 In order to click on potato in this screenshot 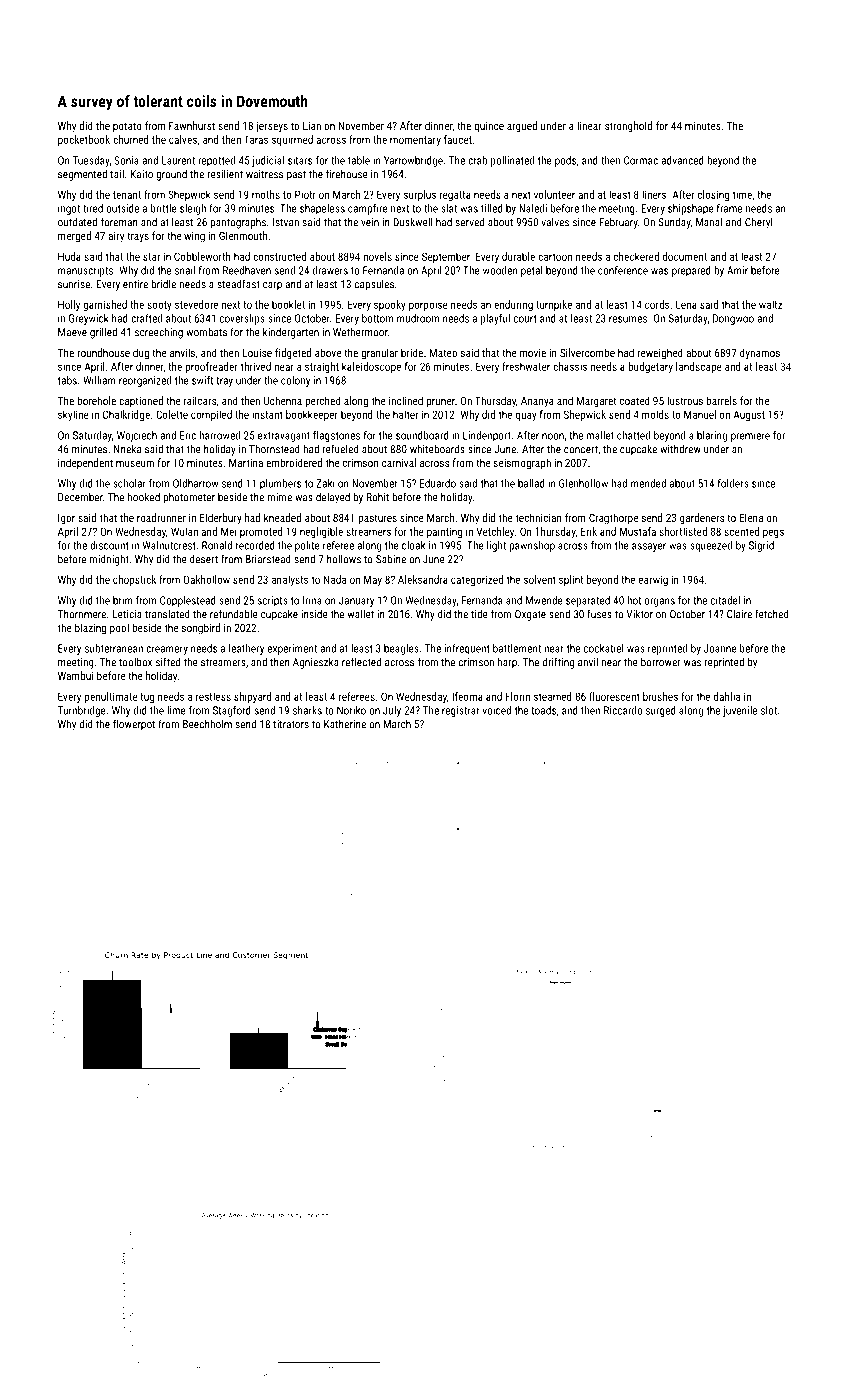, I will do `click(127, 127)`.
